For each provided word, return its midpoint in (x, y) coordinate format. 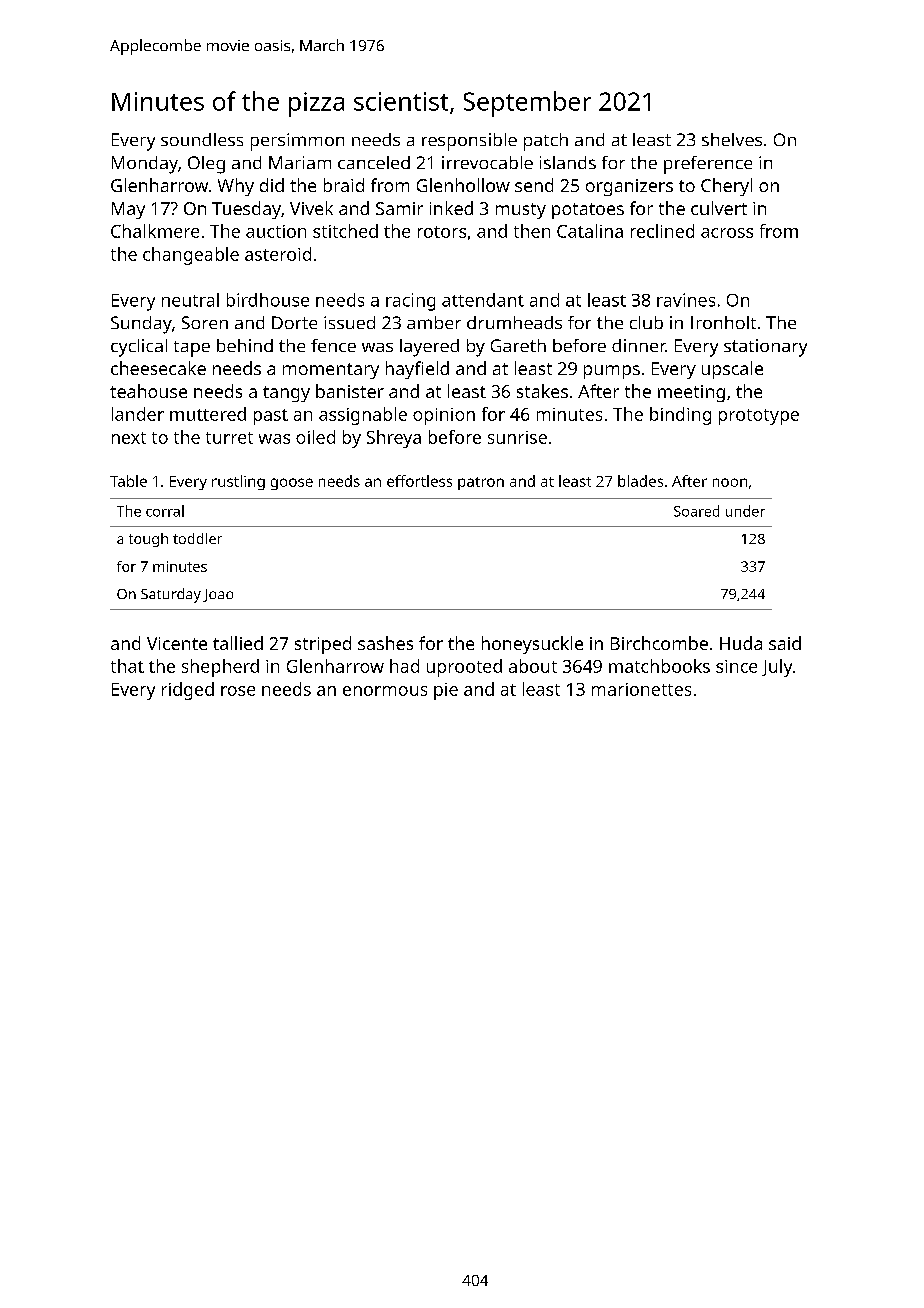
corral (165, 511)
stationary (765, 348)
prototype (759, 417)
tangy (286, 394)
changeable (191, 256)
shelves (732, 139)
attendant (483, 300)
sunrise (517, 437)
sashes (385, 643)
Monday (145, 165)
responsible (469, 142)
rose (238, 691)
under (745, 511)
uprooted (464, 668)
